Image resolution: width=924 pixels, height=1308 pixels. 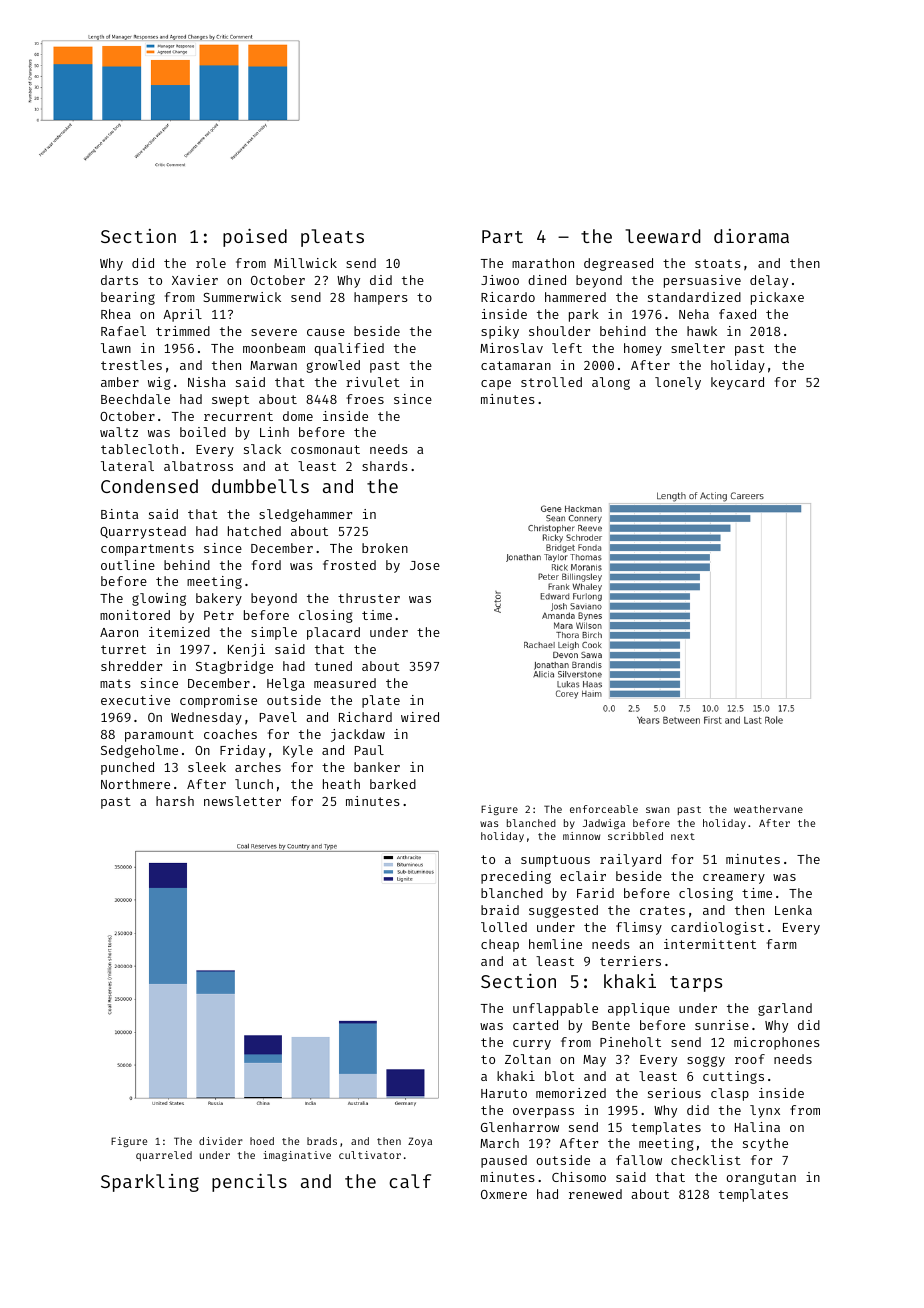 I want to click on Beechdale, so click(x=135, y=399).
